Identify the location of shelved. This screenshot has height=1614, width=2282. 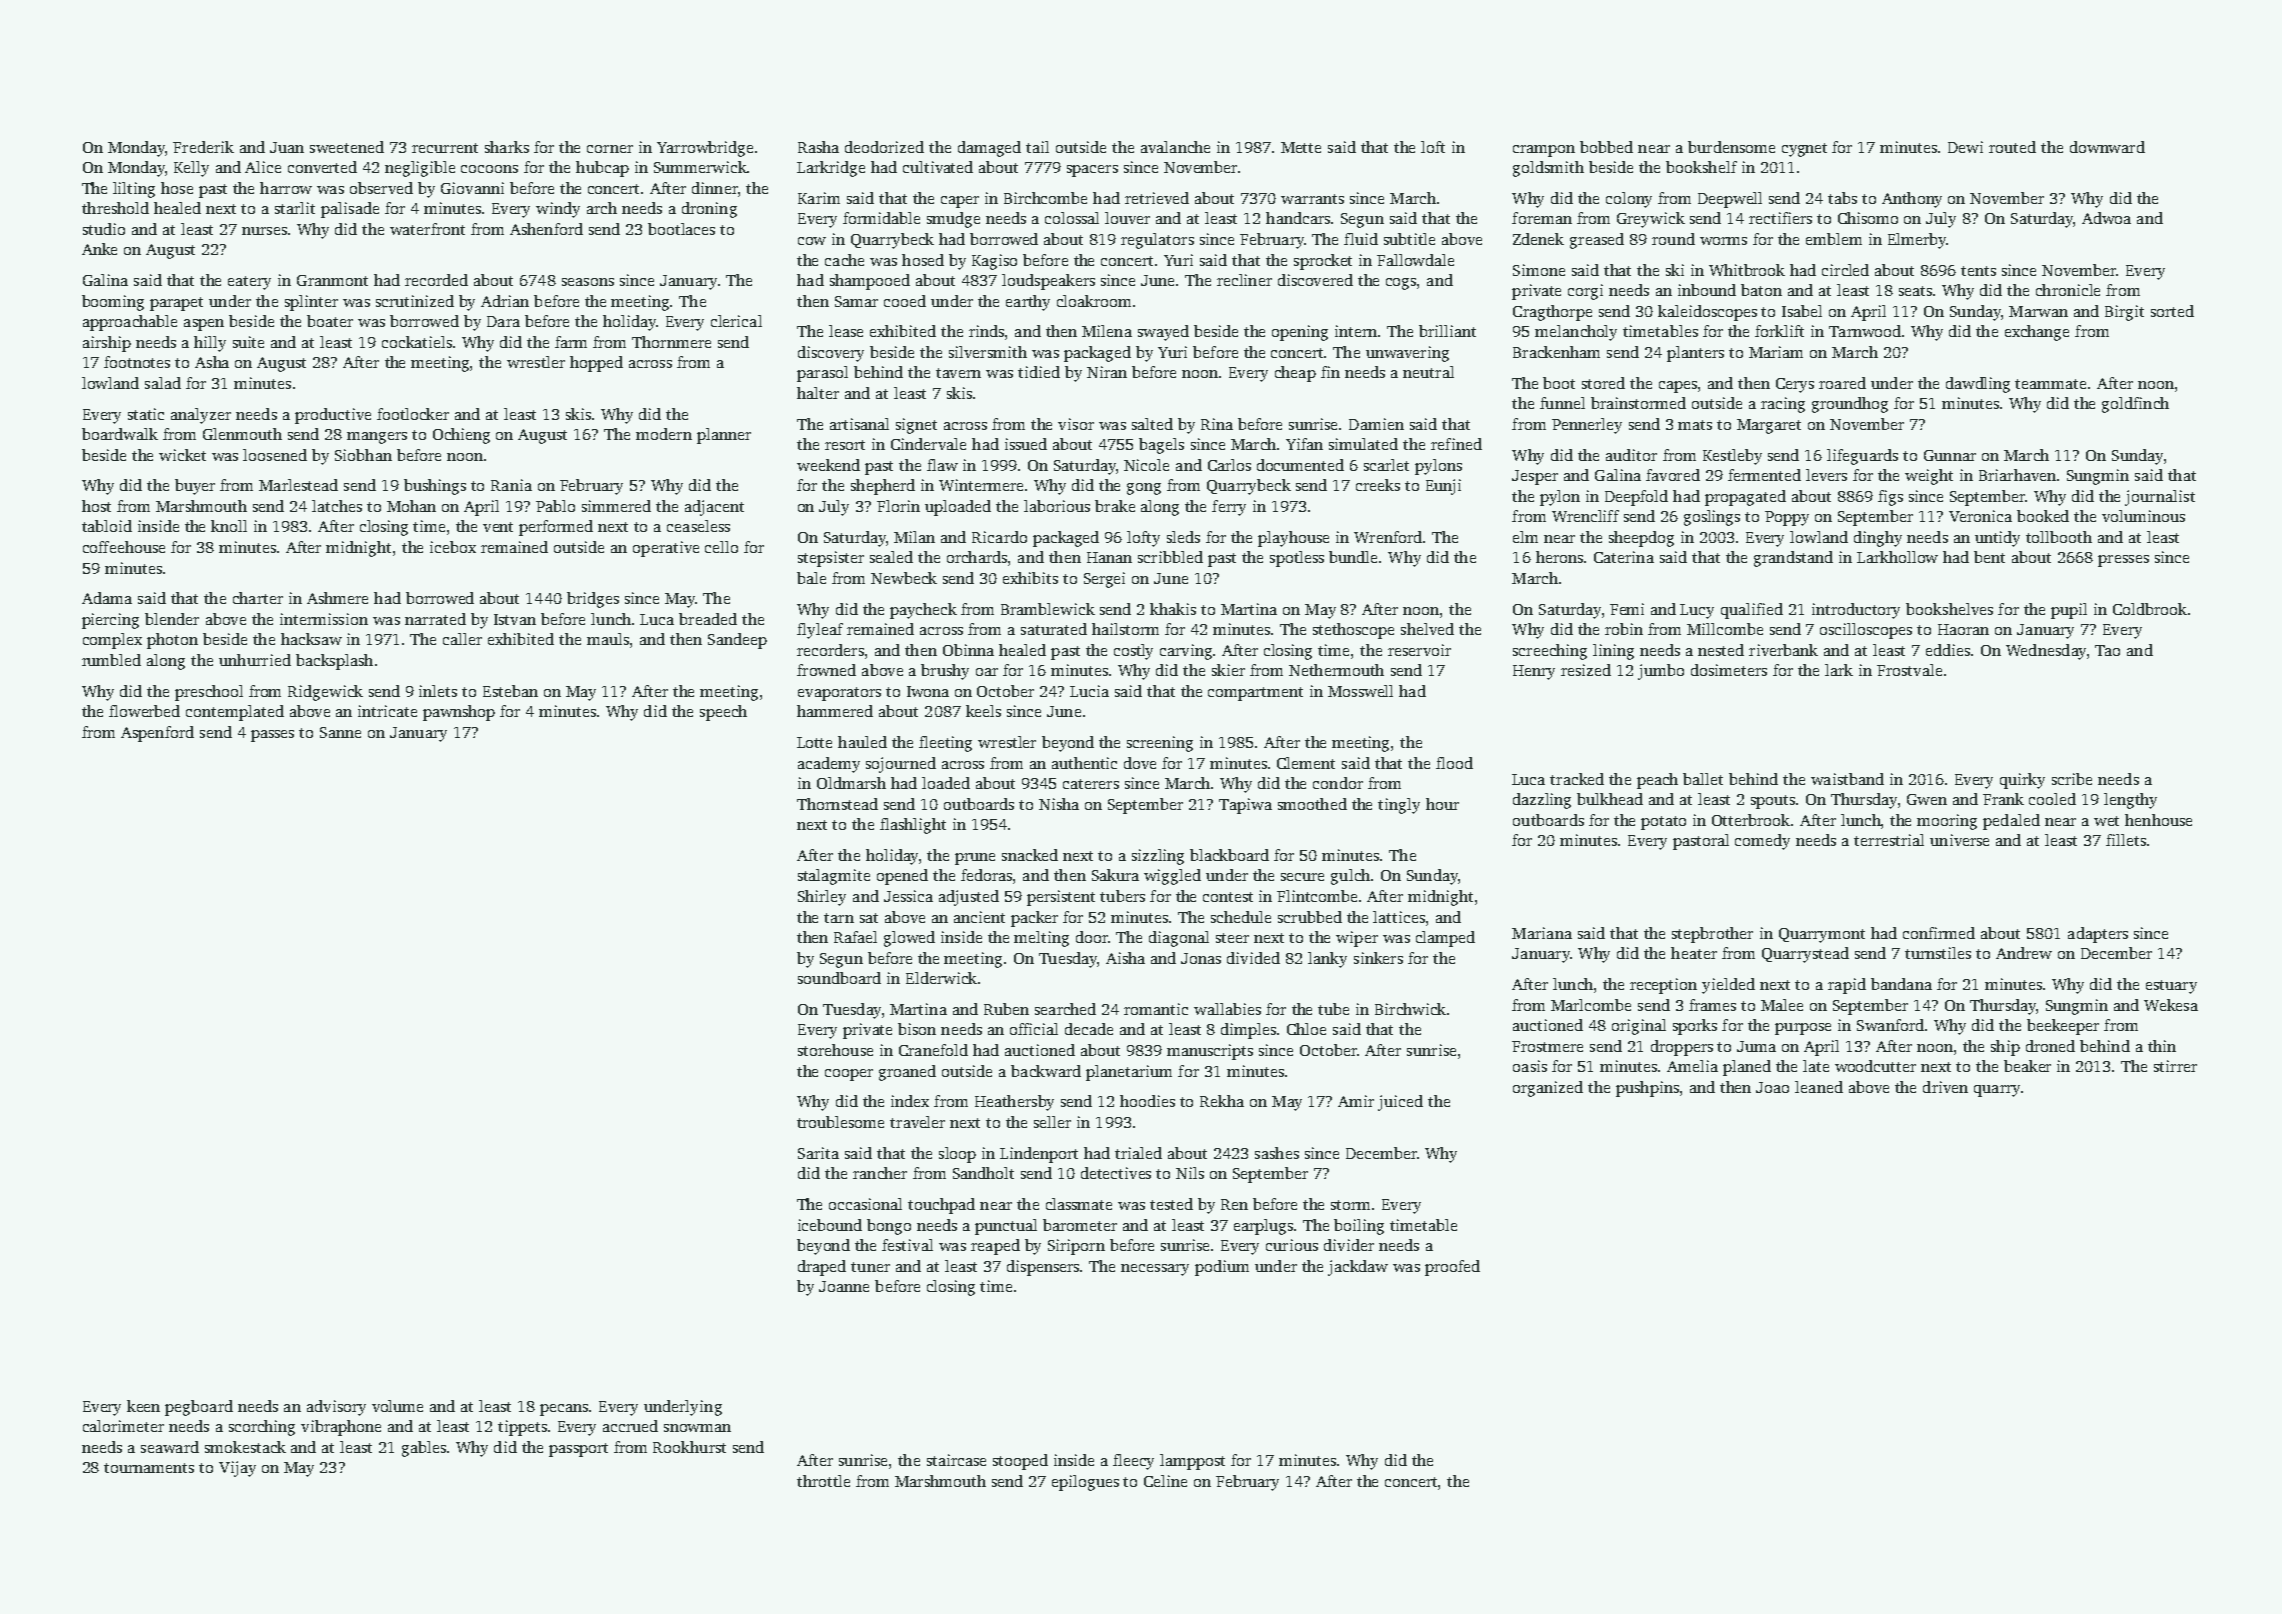
(1427, 629).
